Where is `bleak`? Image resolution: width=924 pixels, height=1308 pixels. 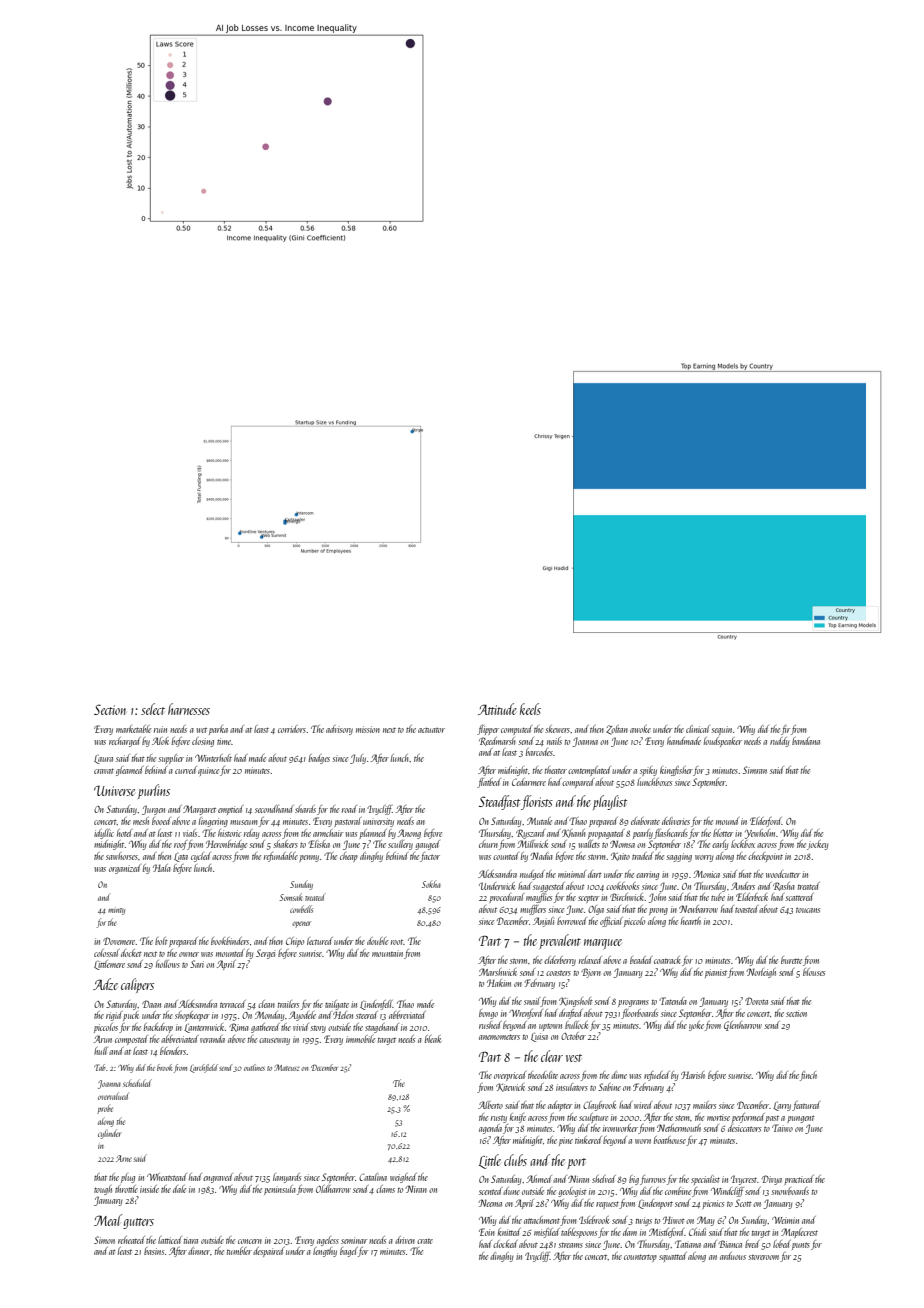 bleak is located at coordinates (433, 1039).
